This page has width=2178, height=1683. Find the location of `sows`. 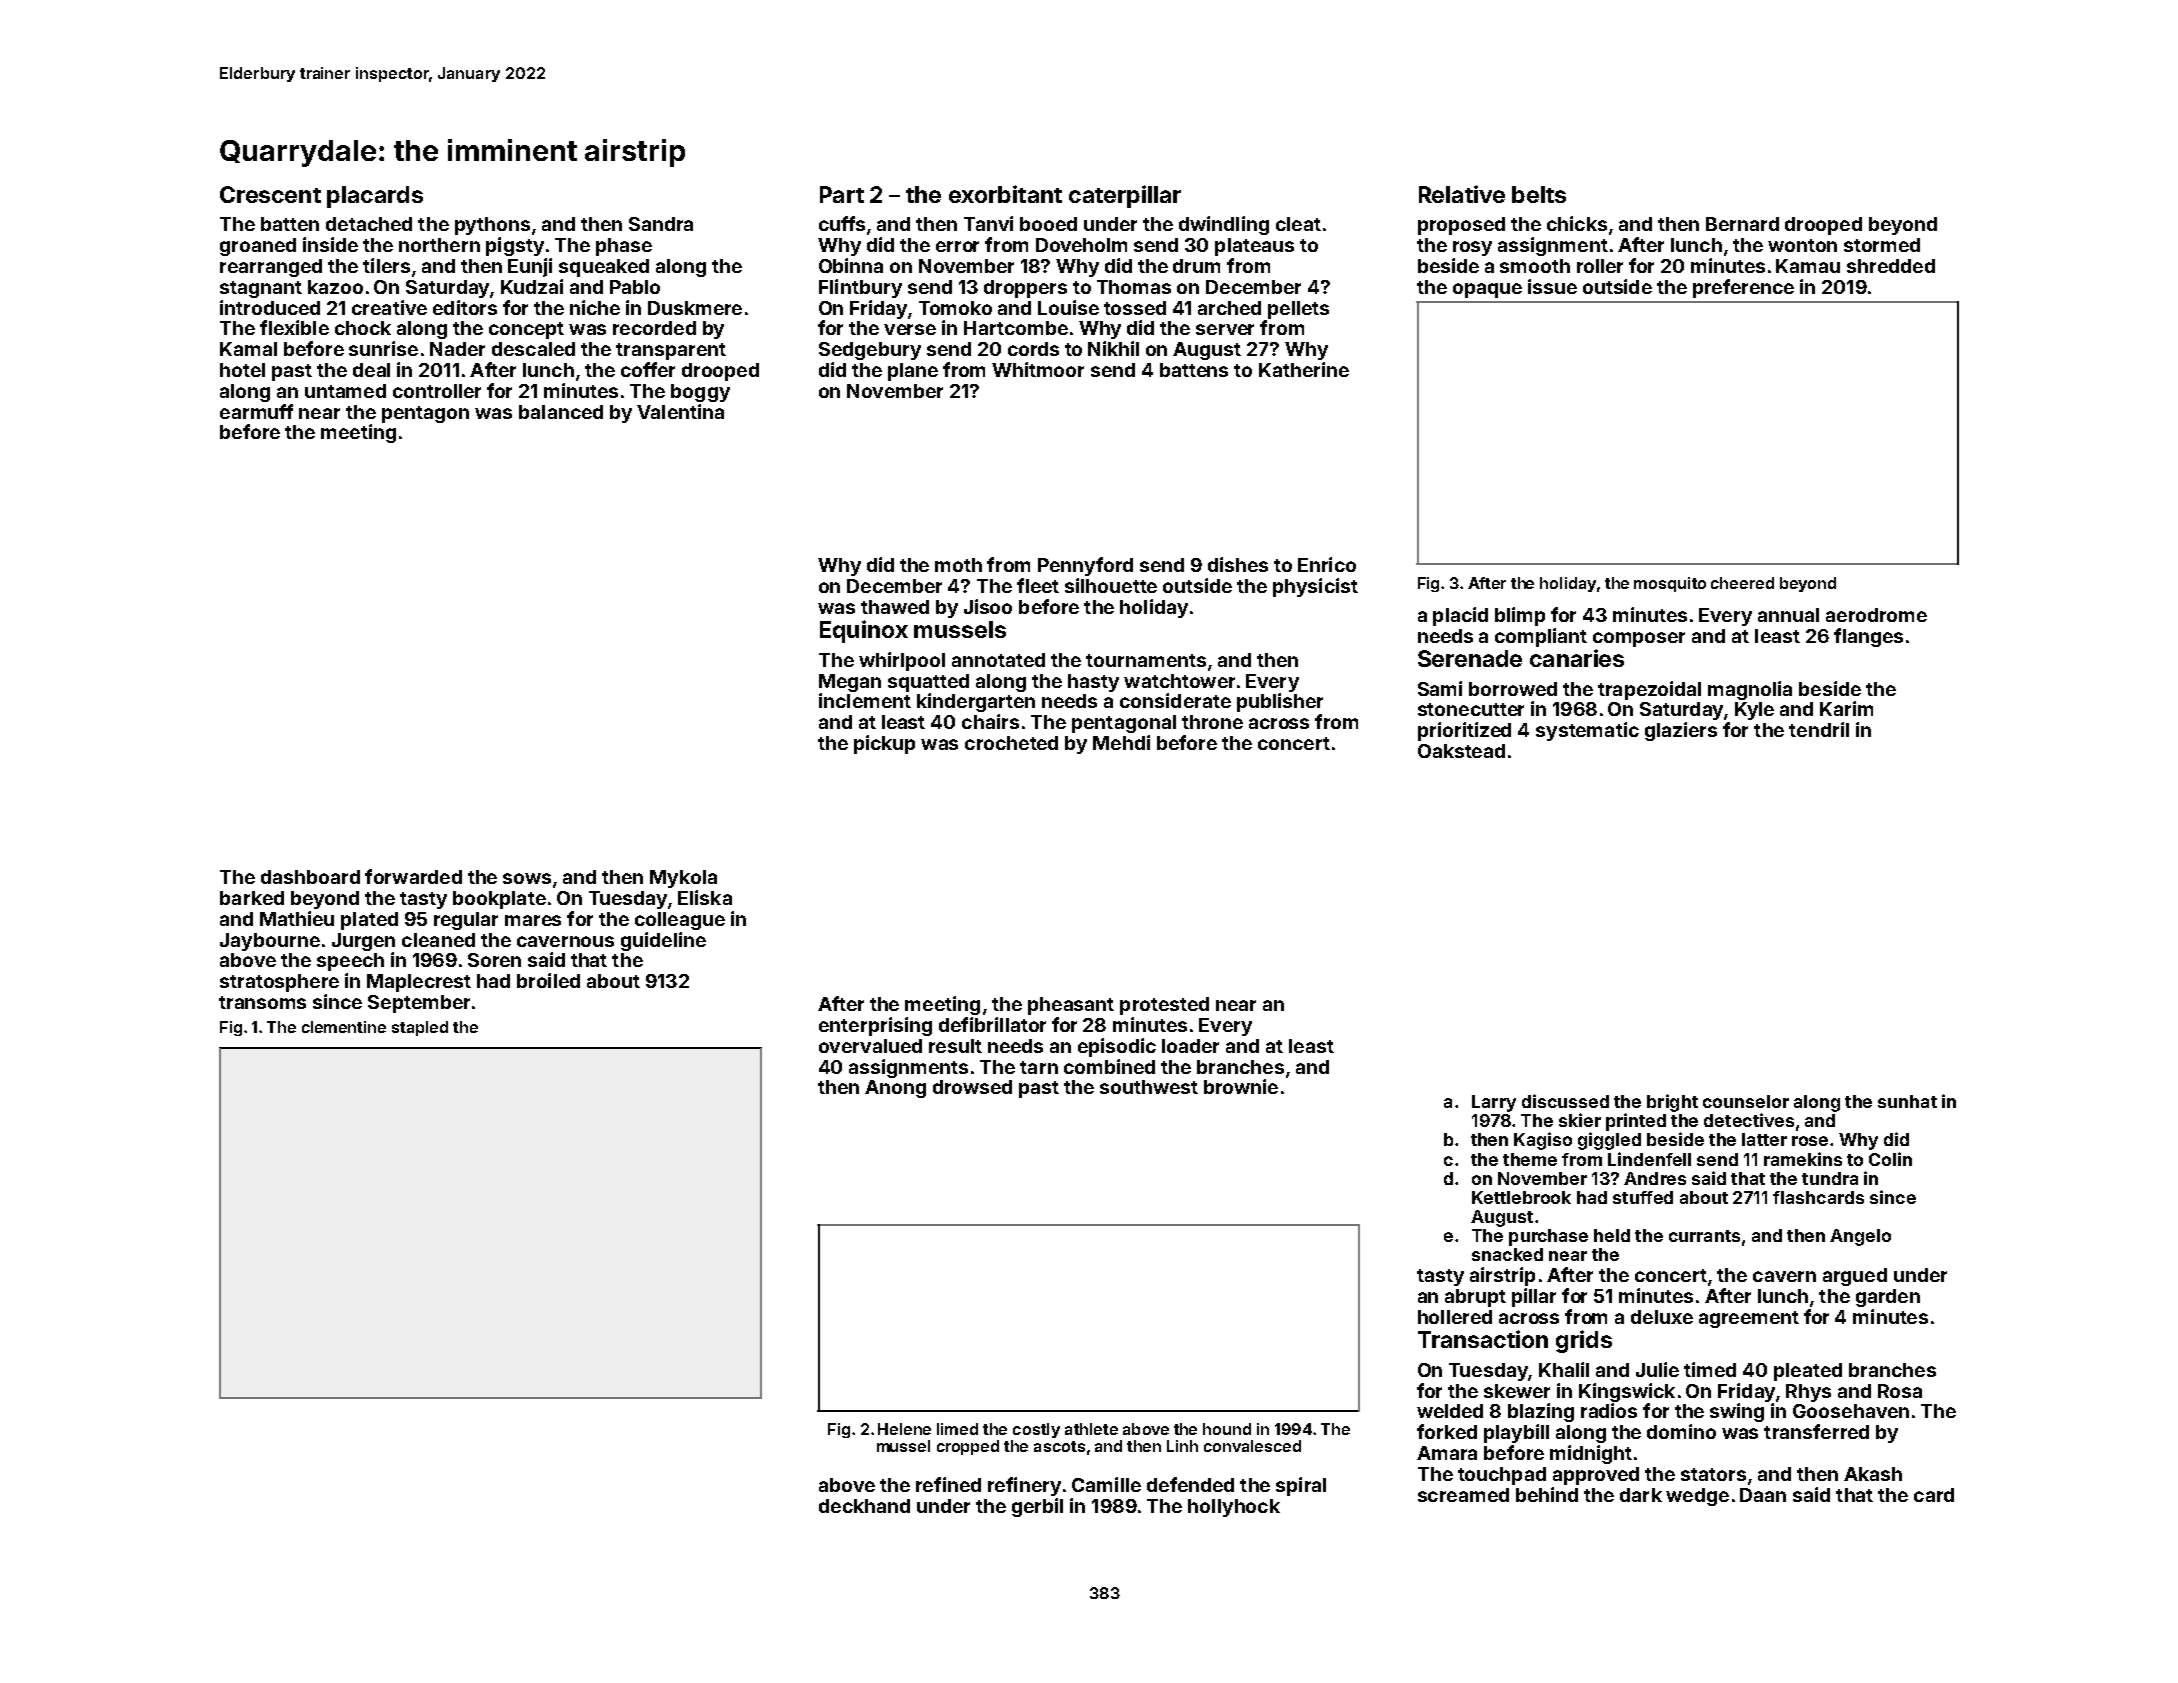

sows is located at coordinates (527, 878).
